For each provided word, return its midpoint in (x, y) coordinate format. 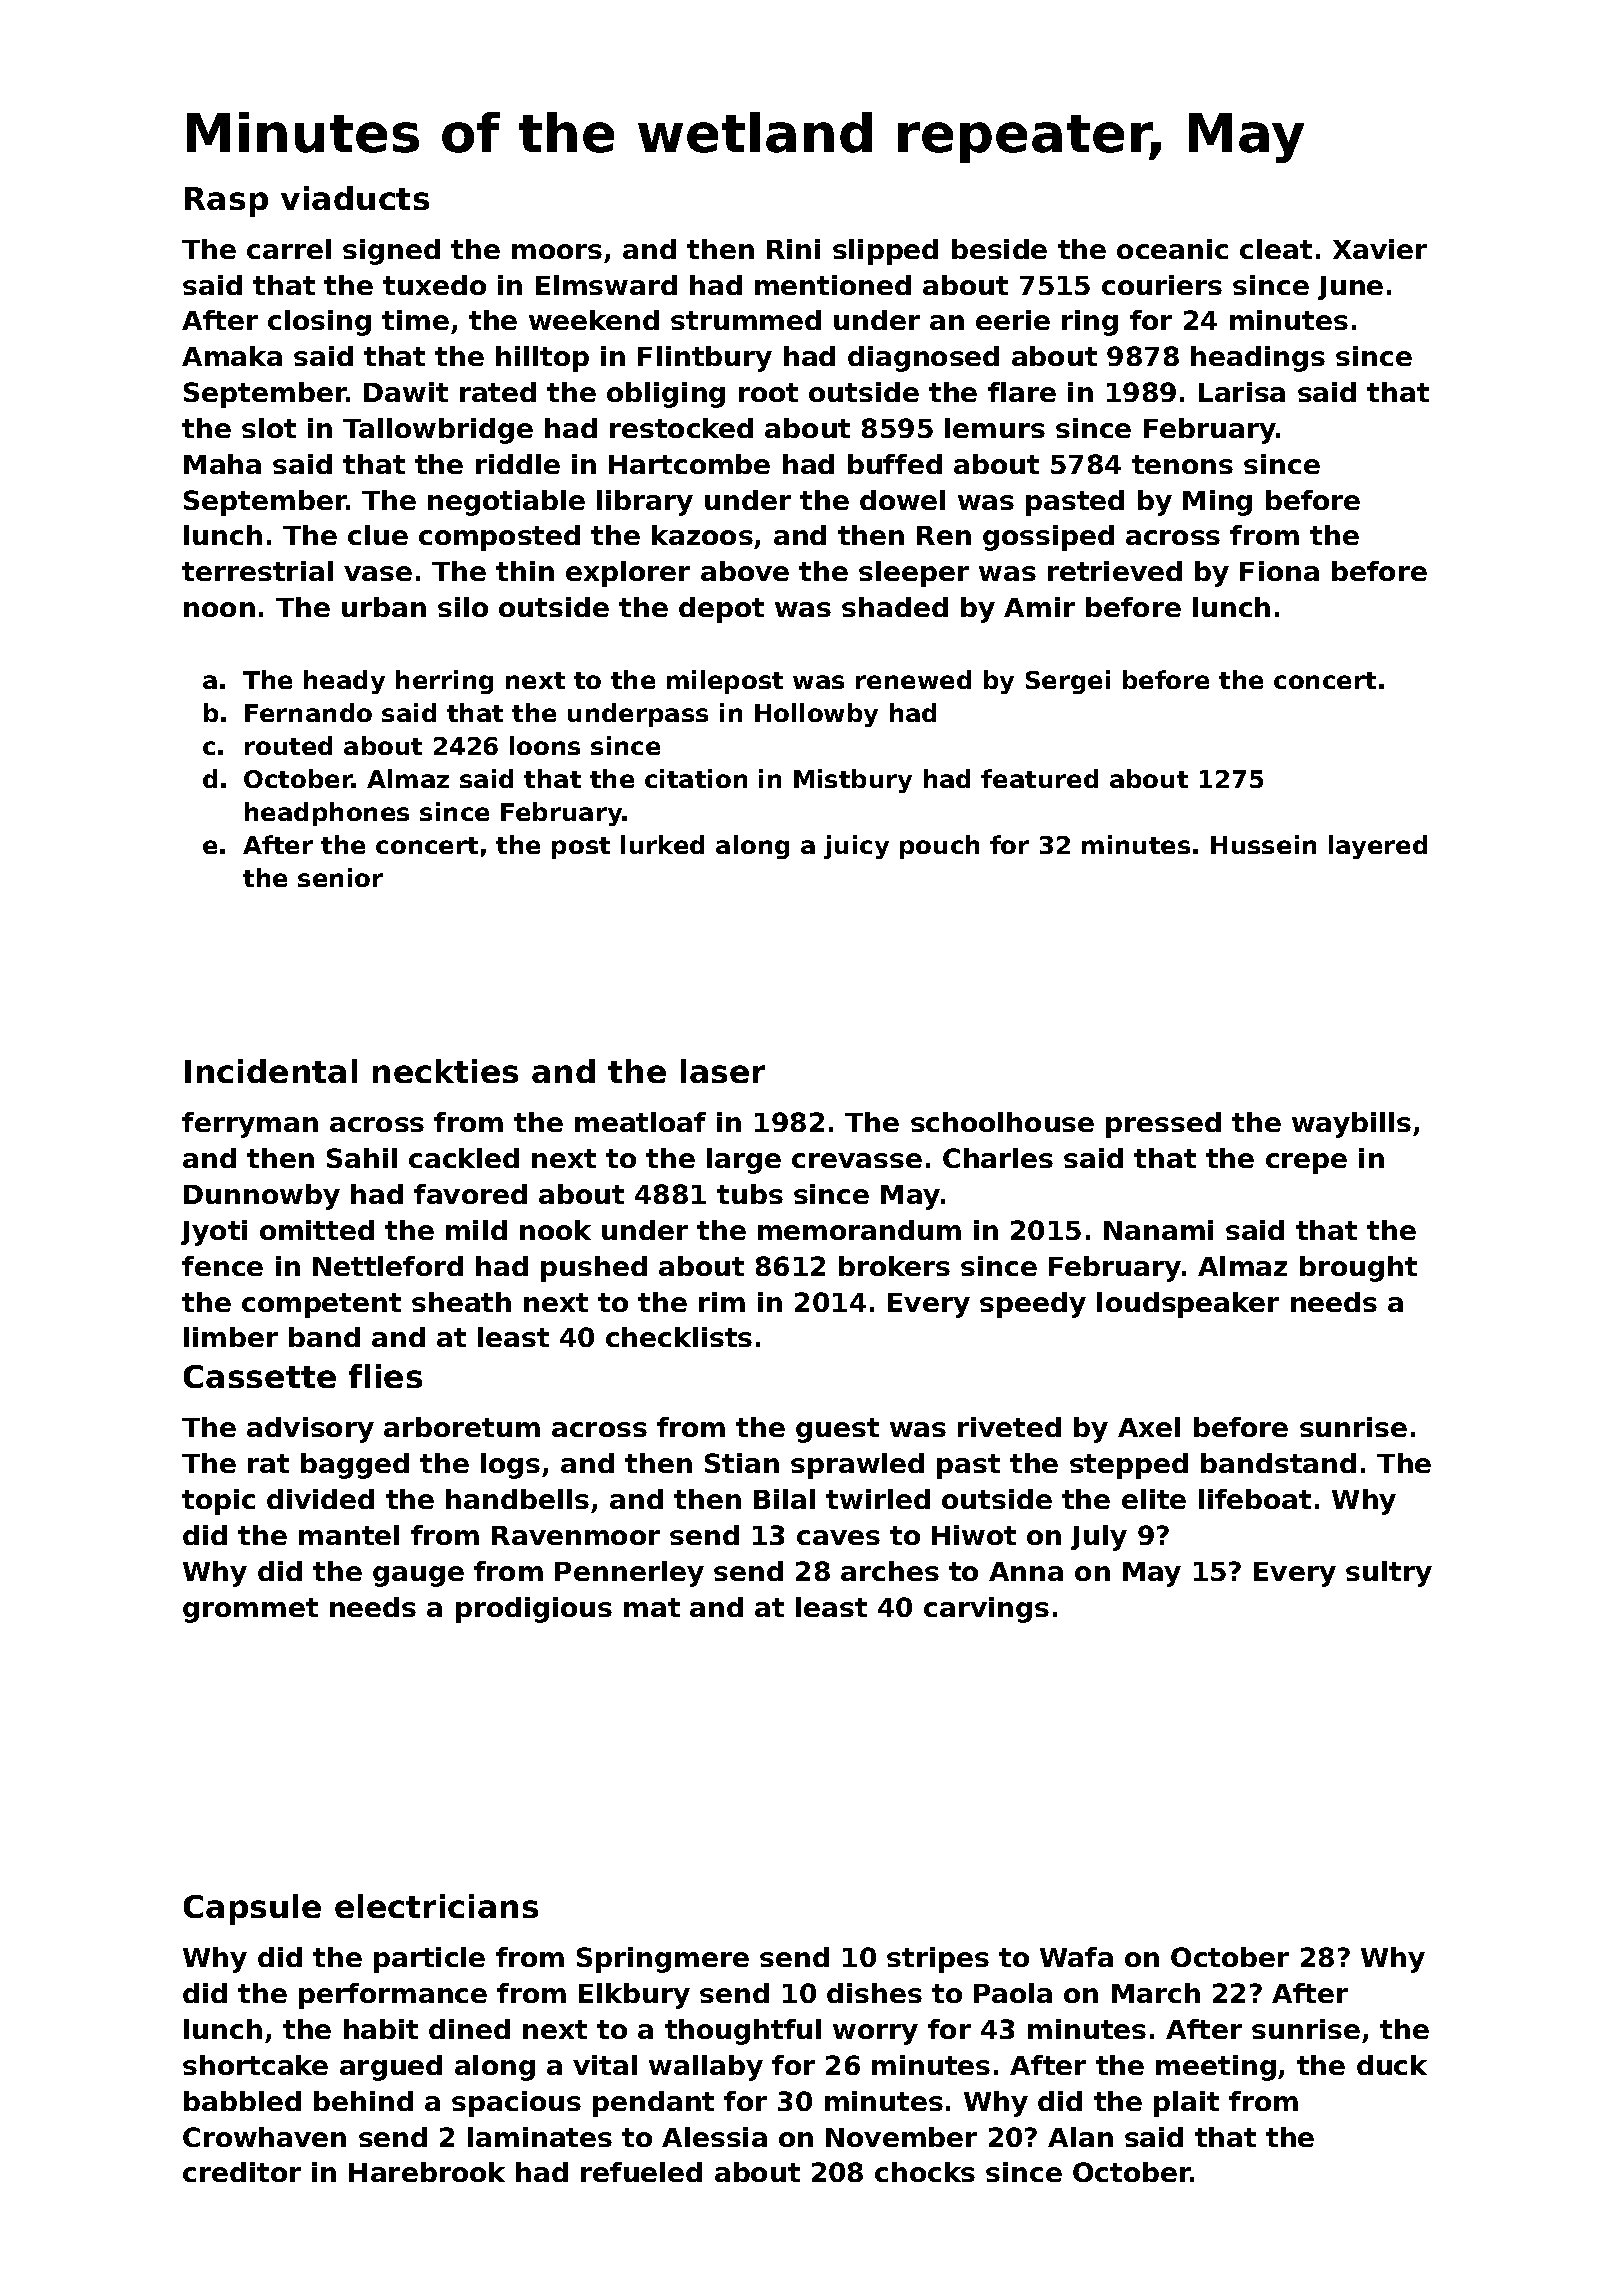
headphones (327, 814)
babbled (242, 2101)
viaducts (355, 198)
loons (545, 745)
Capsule (252, 1909)
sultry (1389, 1574)
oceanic (1172, 249)
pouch (939, 847)
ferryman (250, 1125)
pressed (1163, 1125)
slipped (885, 252)
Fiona (1279, 571)
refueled (641, 2172)
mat (652, 1607)
